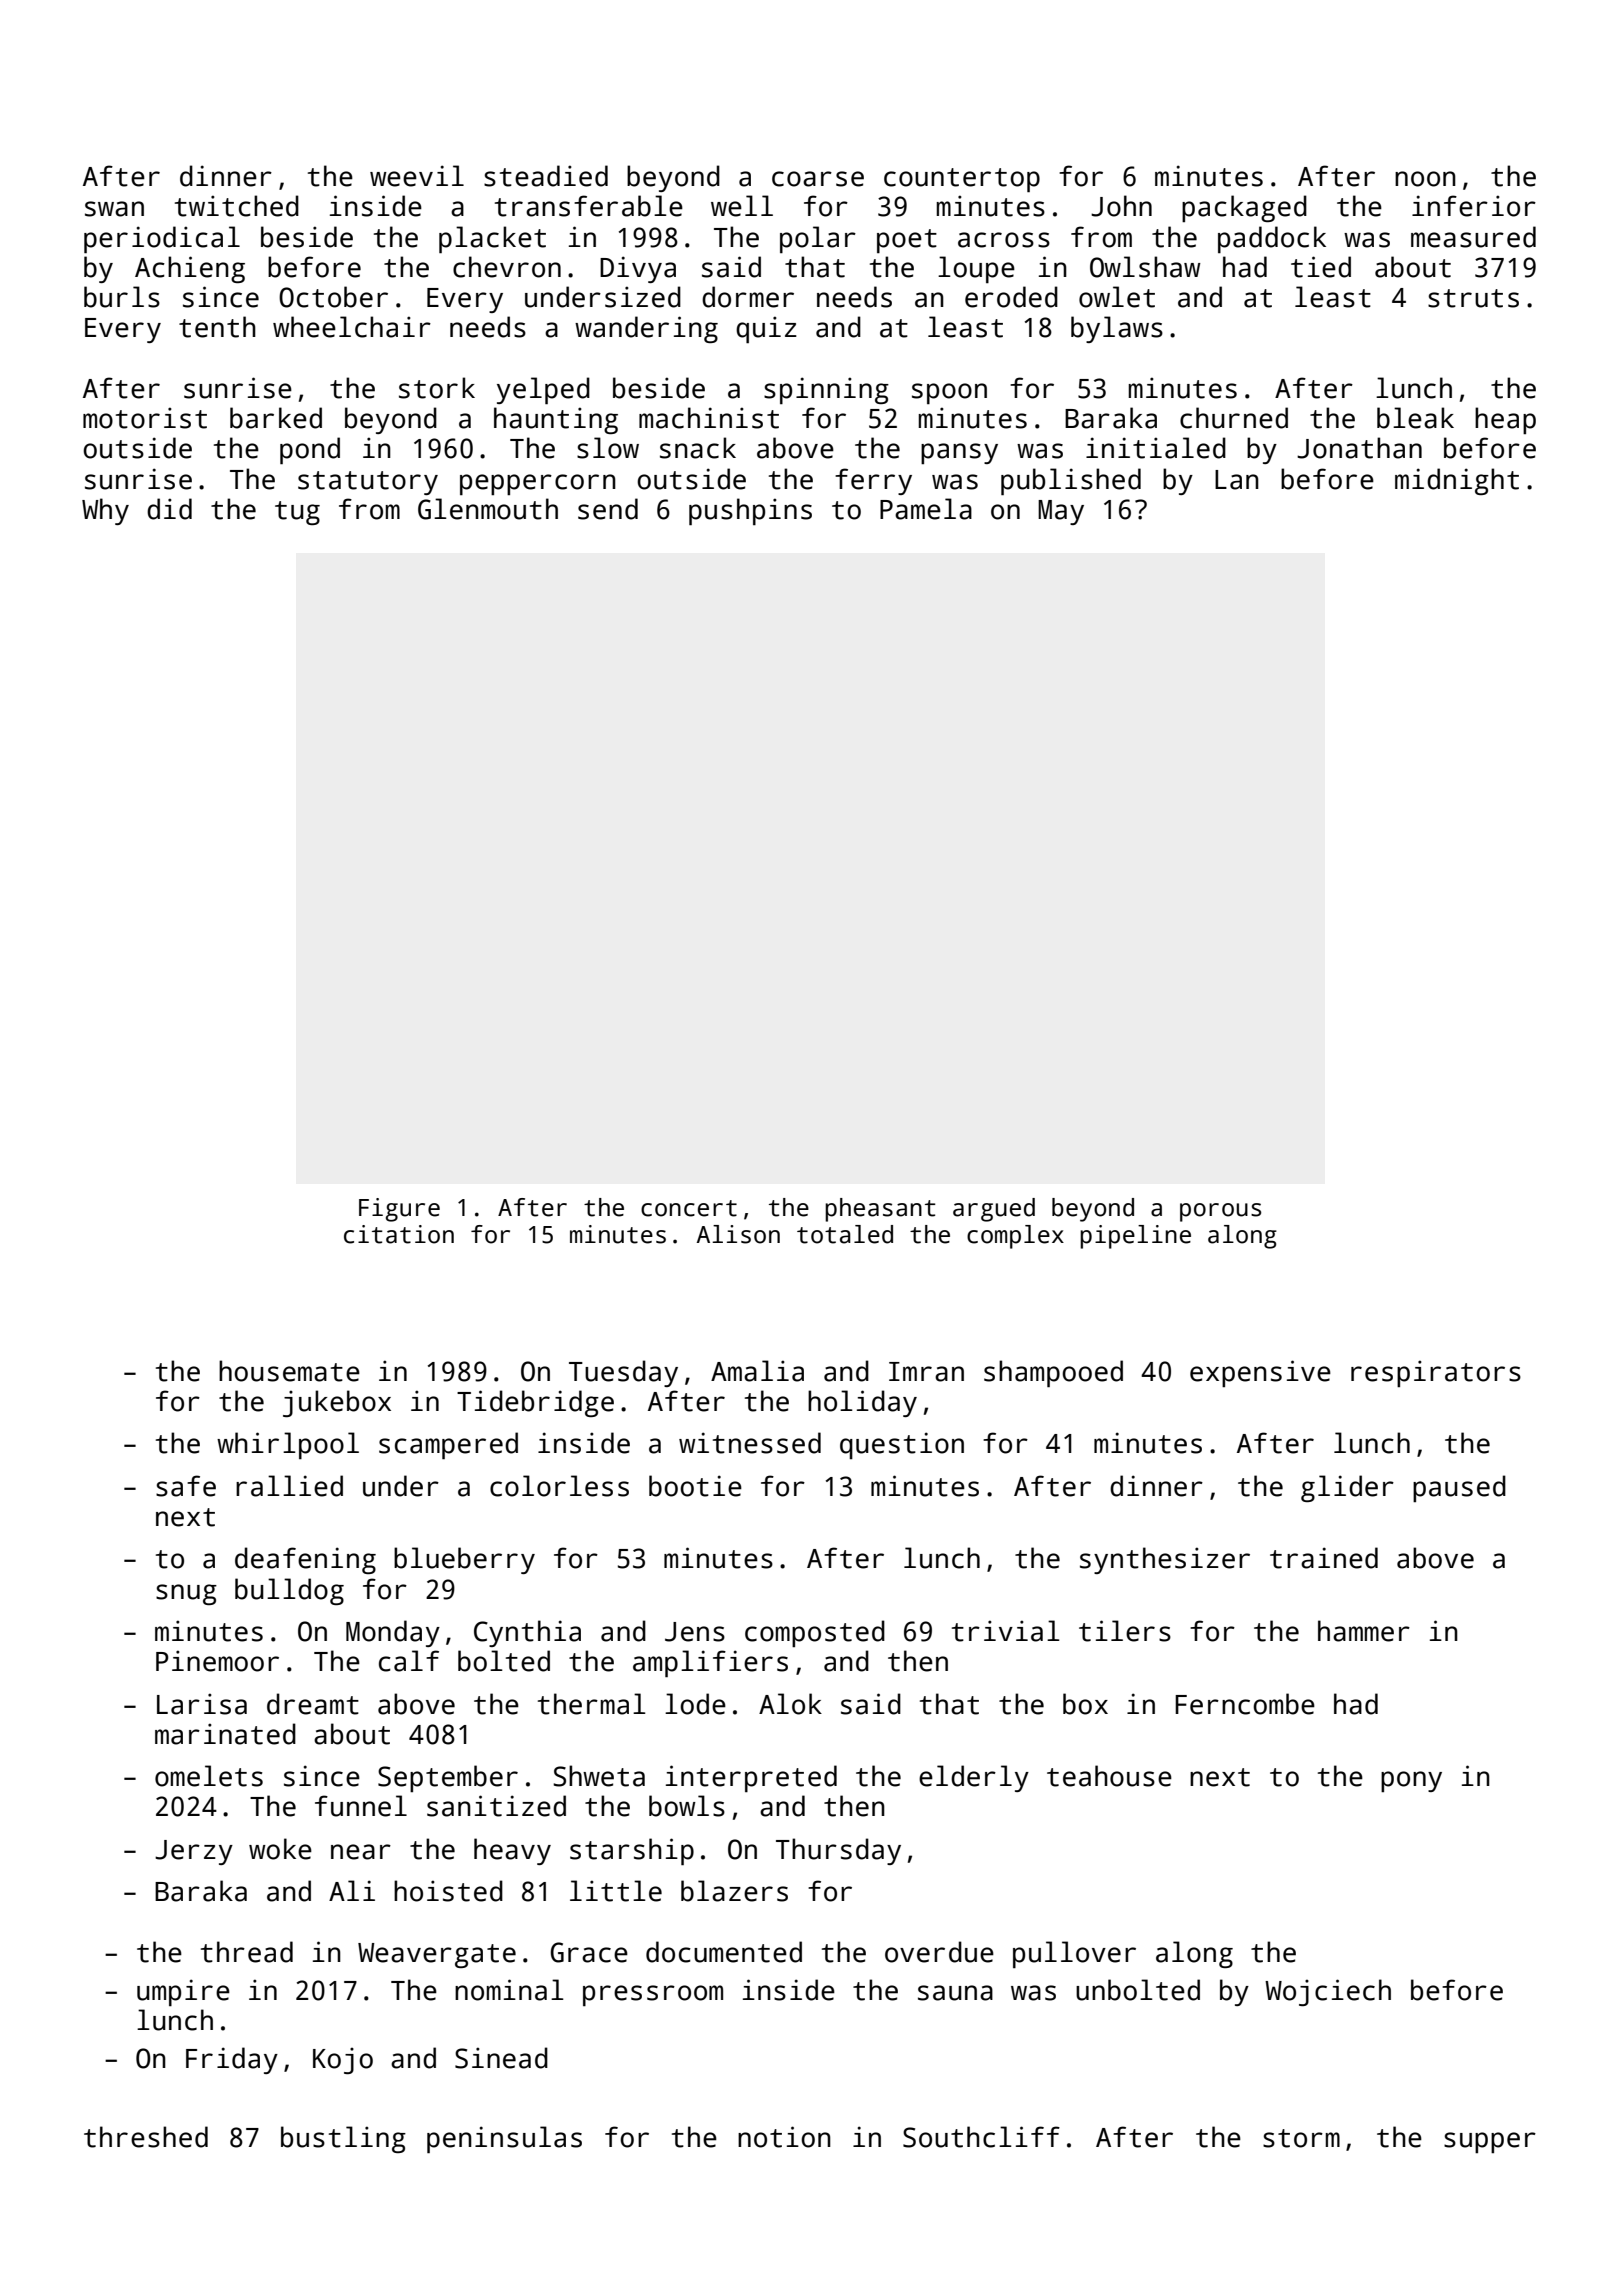 The height and width of the screenshot is (2292, 1620). I want to click on snug, so click(186, 1594).
